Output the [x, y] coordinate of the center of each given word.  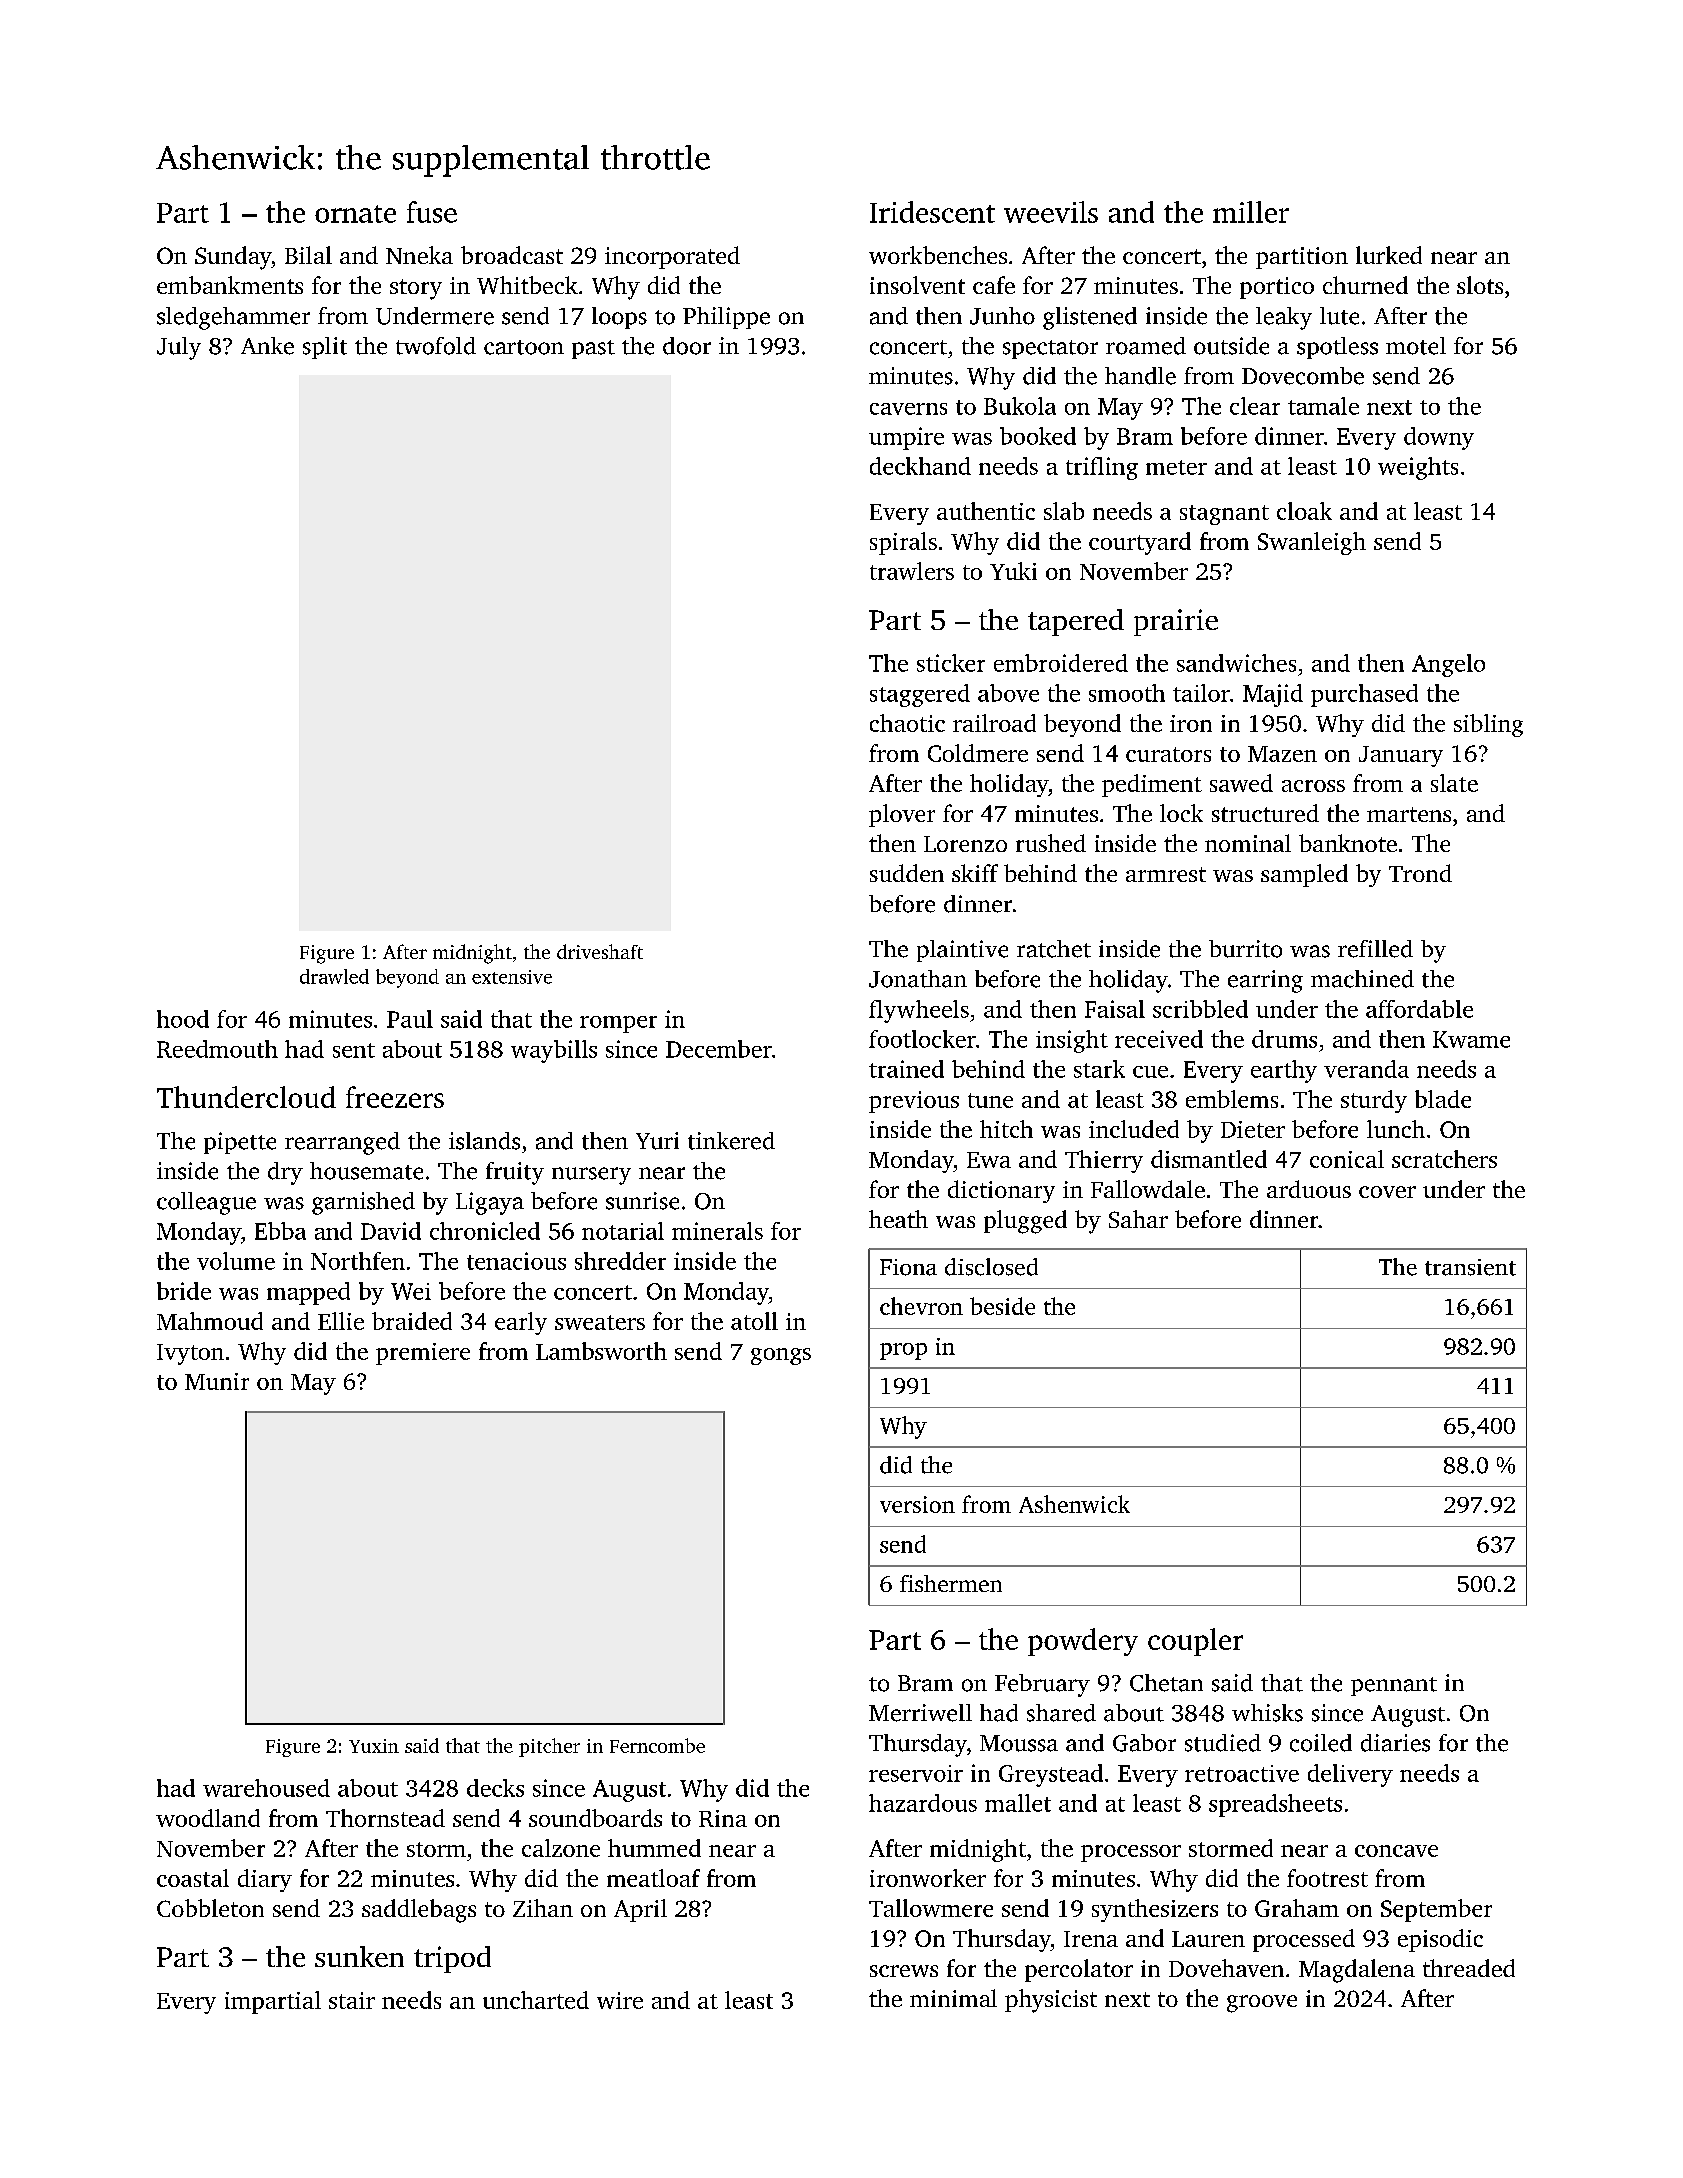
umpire [906, 438]
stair [352, 2000]
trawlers [912, 571]
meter [1176, 467]
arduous [1309, 1189]
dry [285, 1173]
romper [618, 1024]
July [179, 348]
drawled [334, 976]
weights [1418, 468]
